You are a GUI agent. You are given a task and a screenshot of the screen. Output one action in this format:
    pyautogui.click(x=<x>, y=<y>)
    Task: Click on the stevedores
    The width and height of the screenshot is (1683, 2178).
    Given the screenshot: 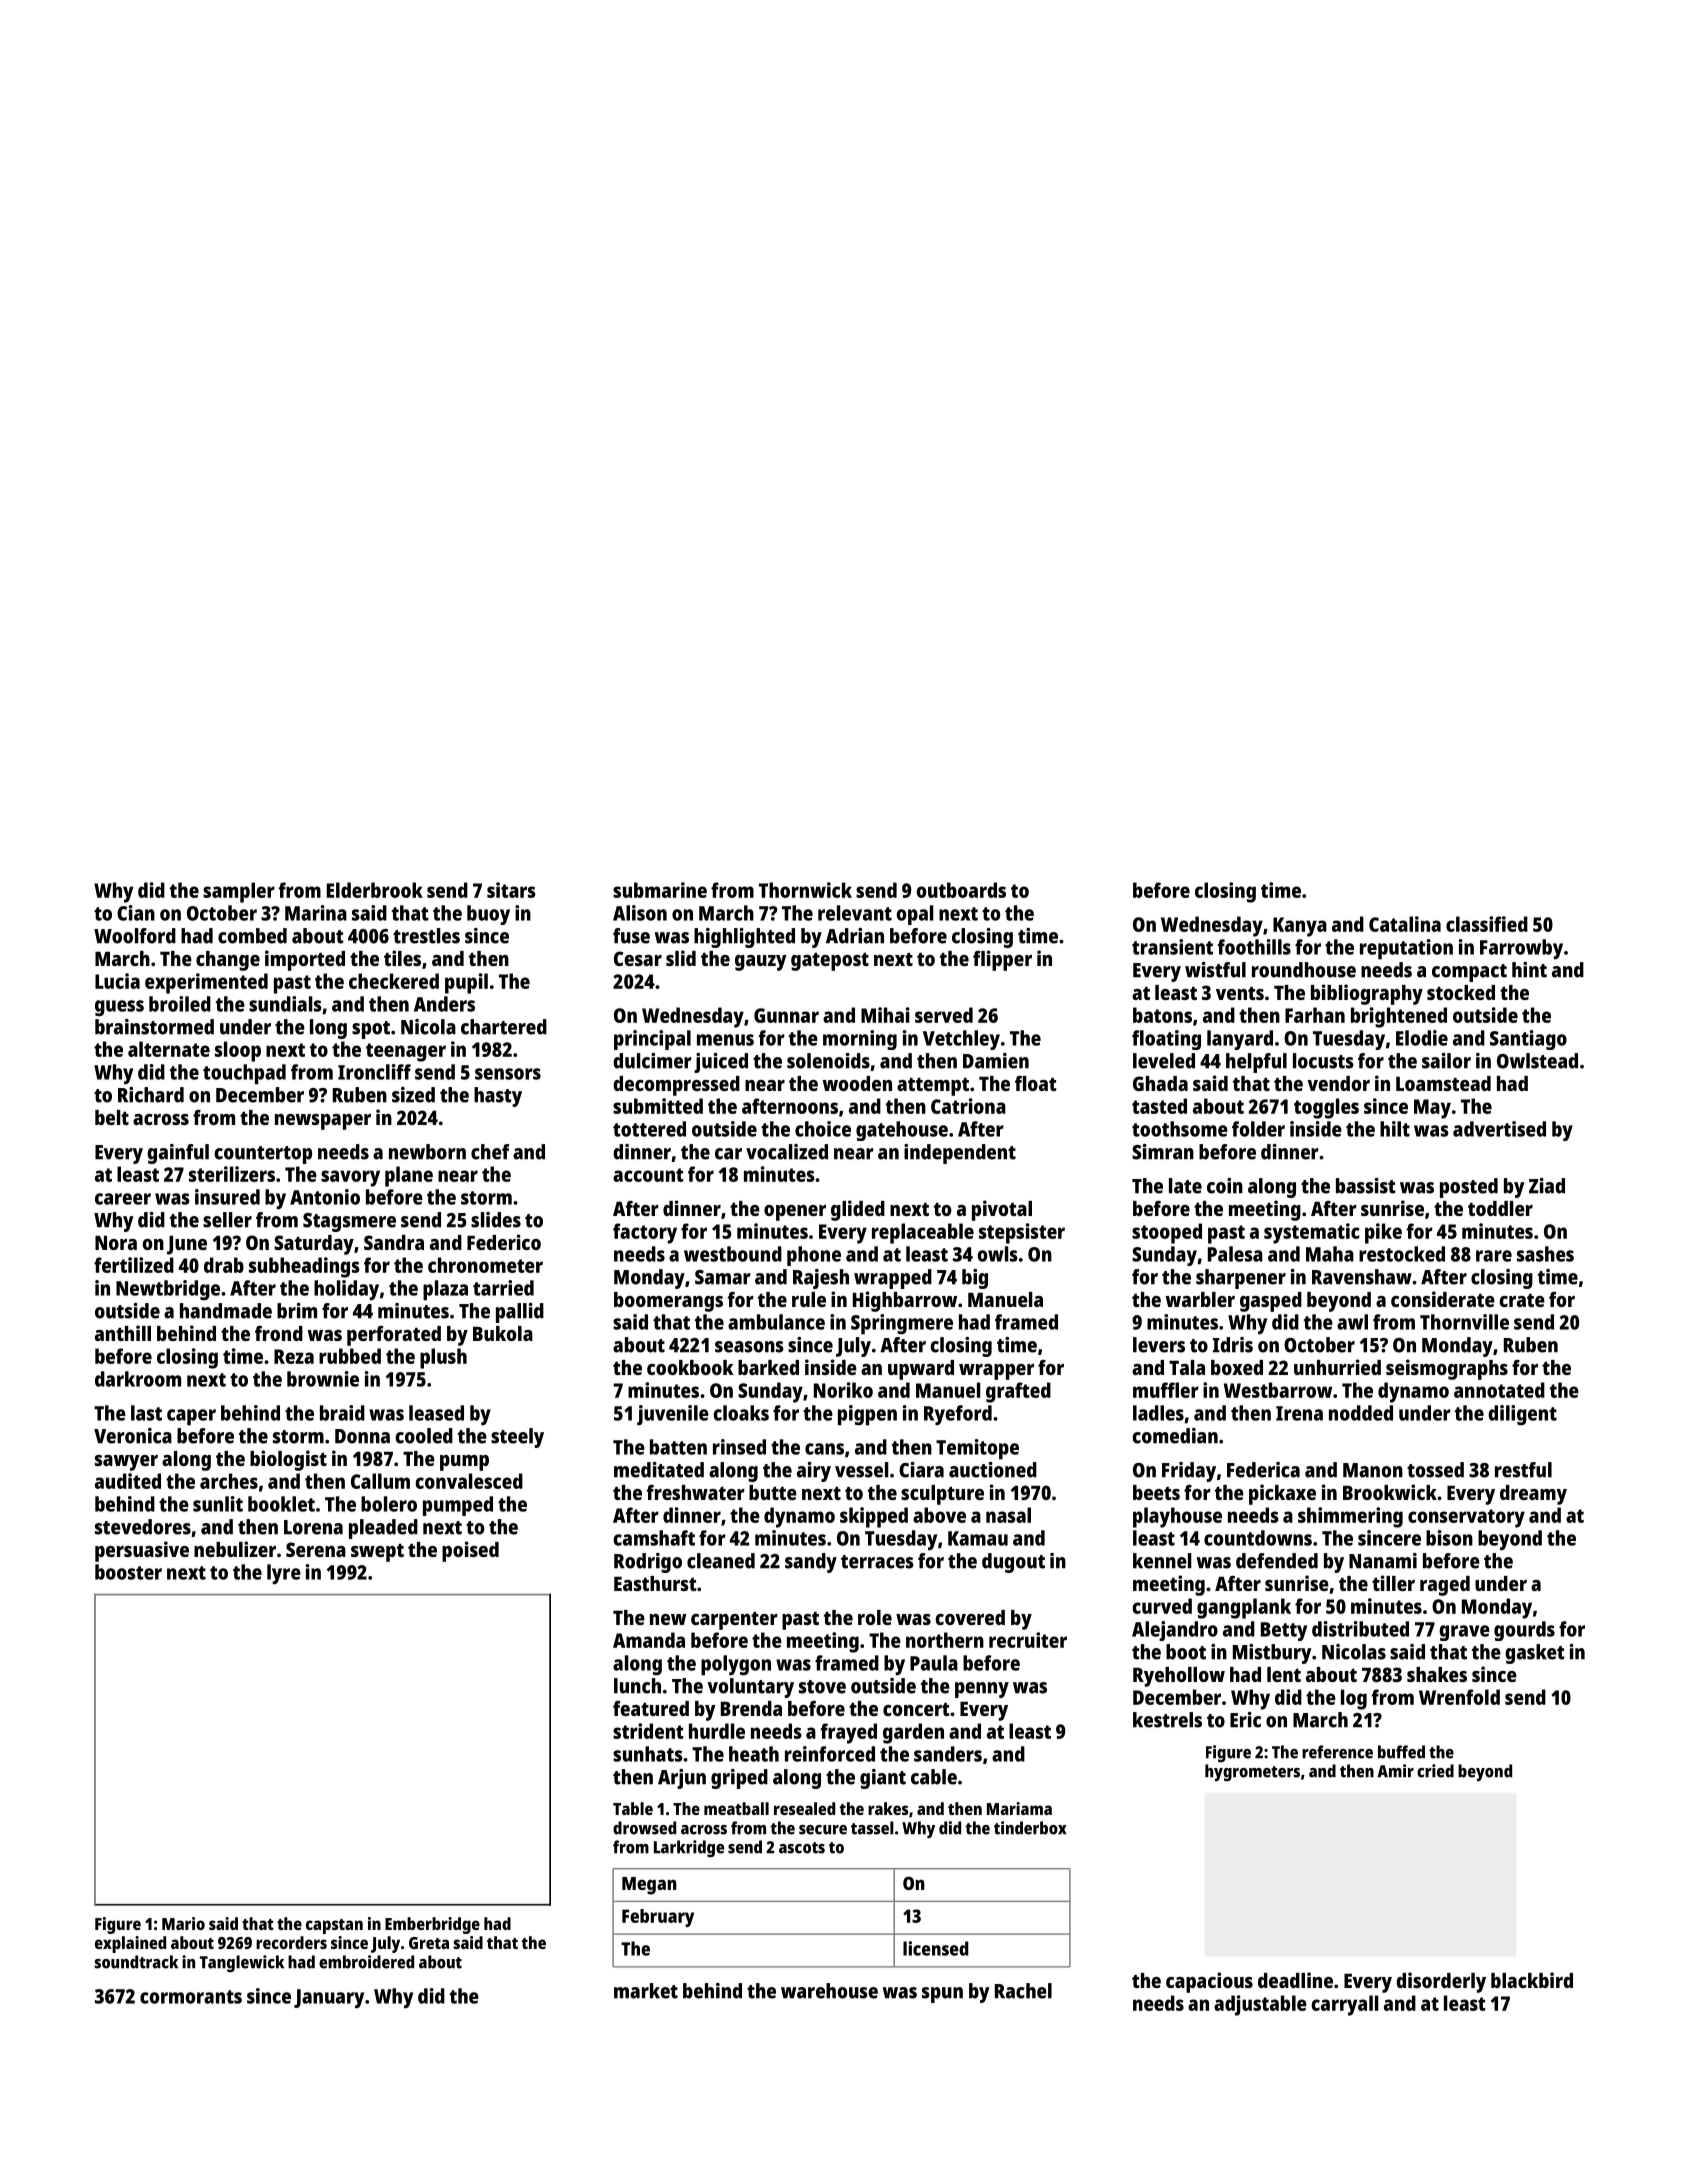 What is the action you would take?
    pyautogui.click(x=143, y=1527)
